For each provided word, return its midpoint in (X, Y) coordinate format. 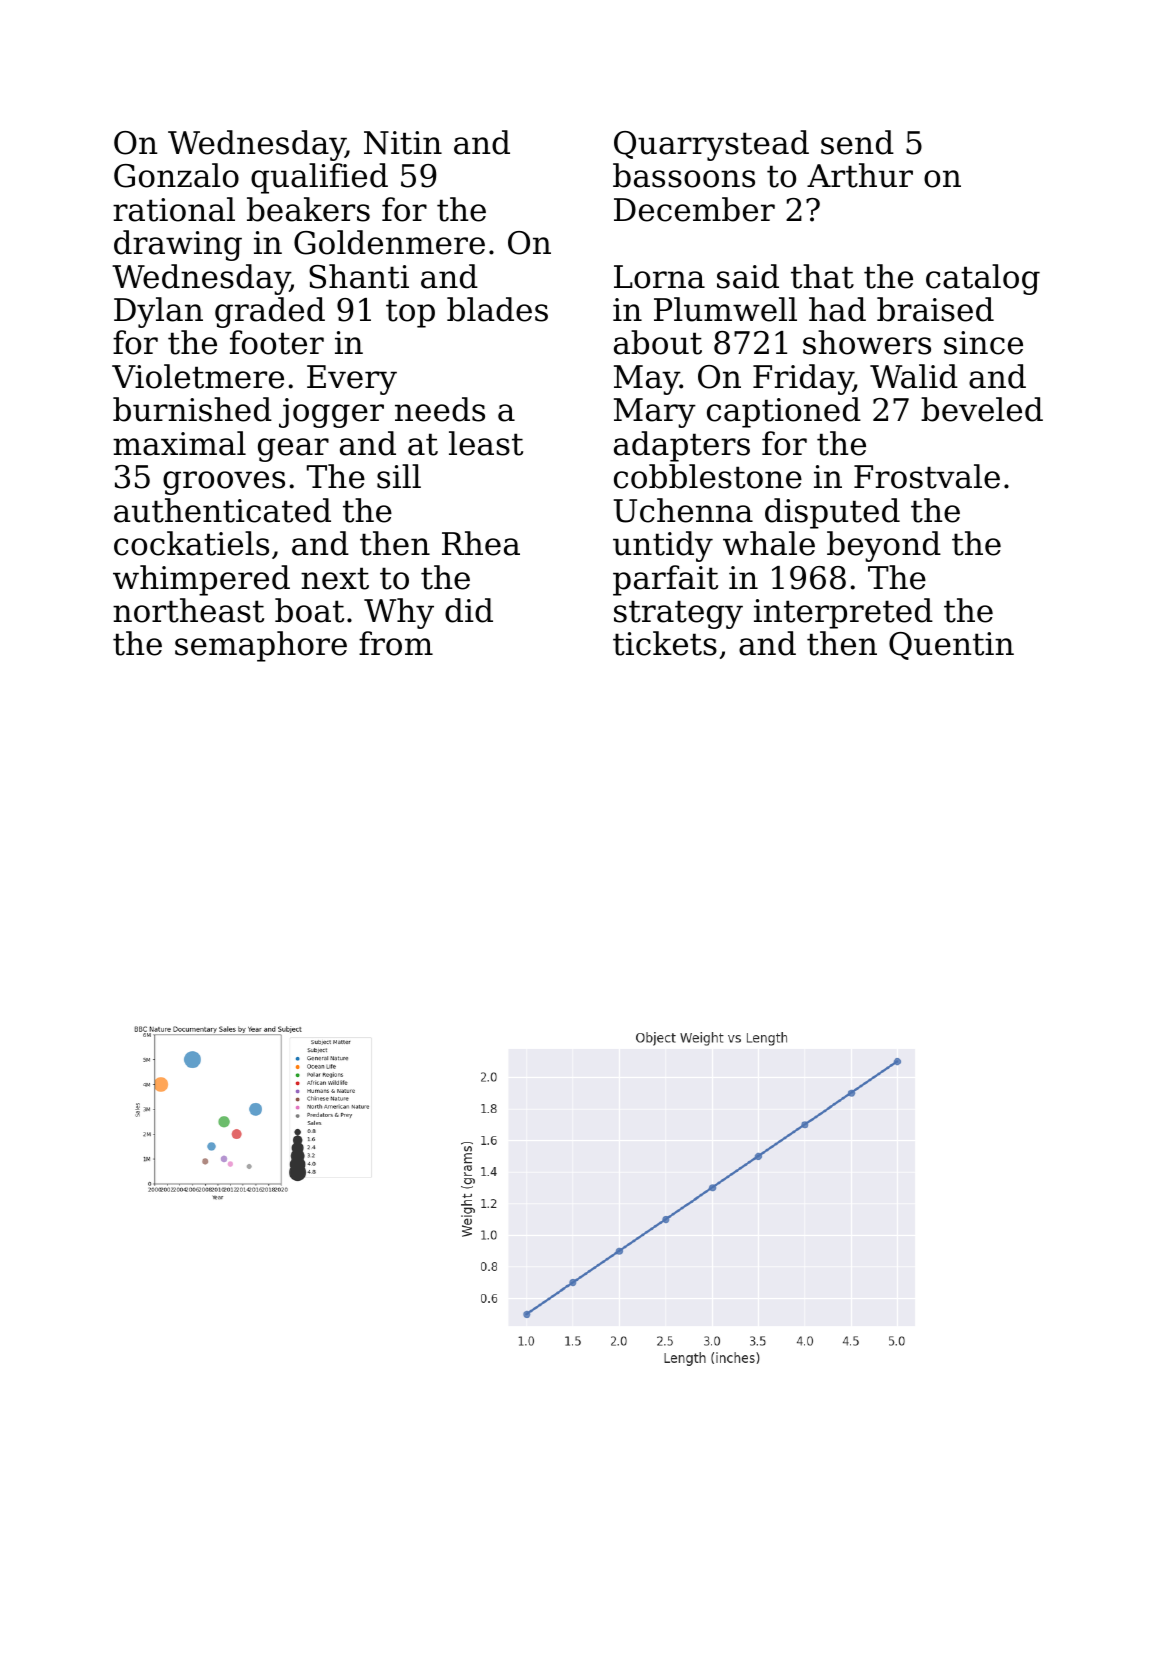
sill (399, 476)
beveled (982, 409)
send (857, 142)
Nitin (403, 143)
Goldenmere (389, 242)
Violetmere (198, 376)
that (822, 276)
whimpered (201, 580)
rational (174, 209)
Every (352, 380)
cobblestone (708, 476)
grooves (224, 483)
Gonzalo (176, 175)
